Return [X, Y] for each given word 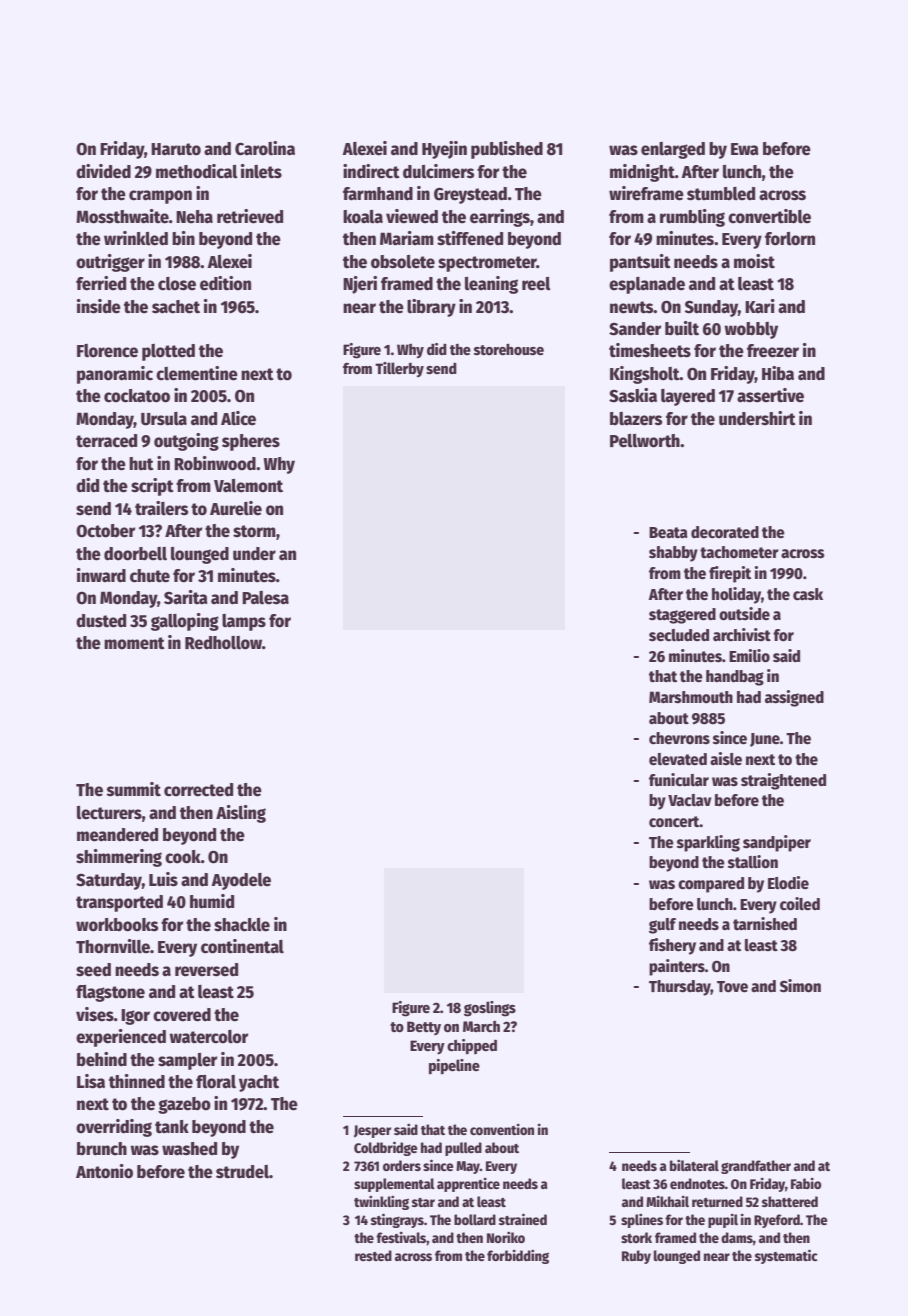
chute [150, 576]
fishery [672, 946]
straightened [783, 781]
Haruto [176, 149]
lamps [244, 622]
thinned [137, 1081]
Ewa [745, 149]
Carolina [265, 148]
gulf [662, 926]
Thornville [113, 946]
